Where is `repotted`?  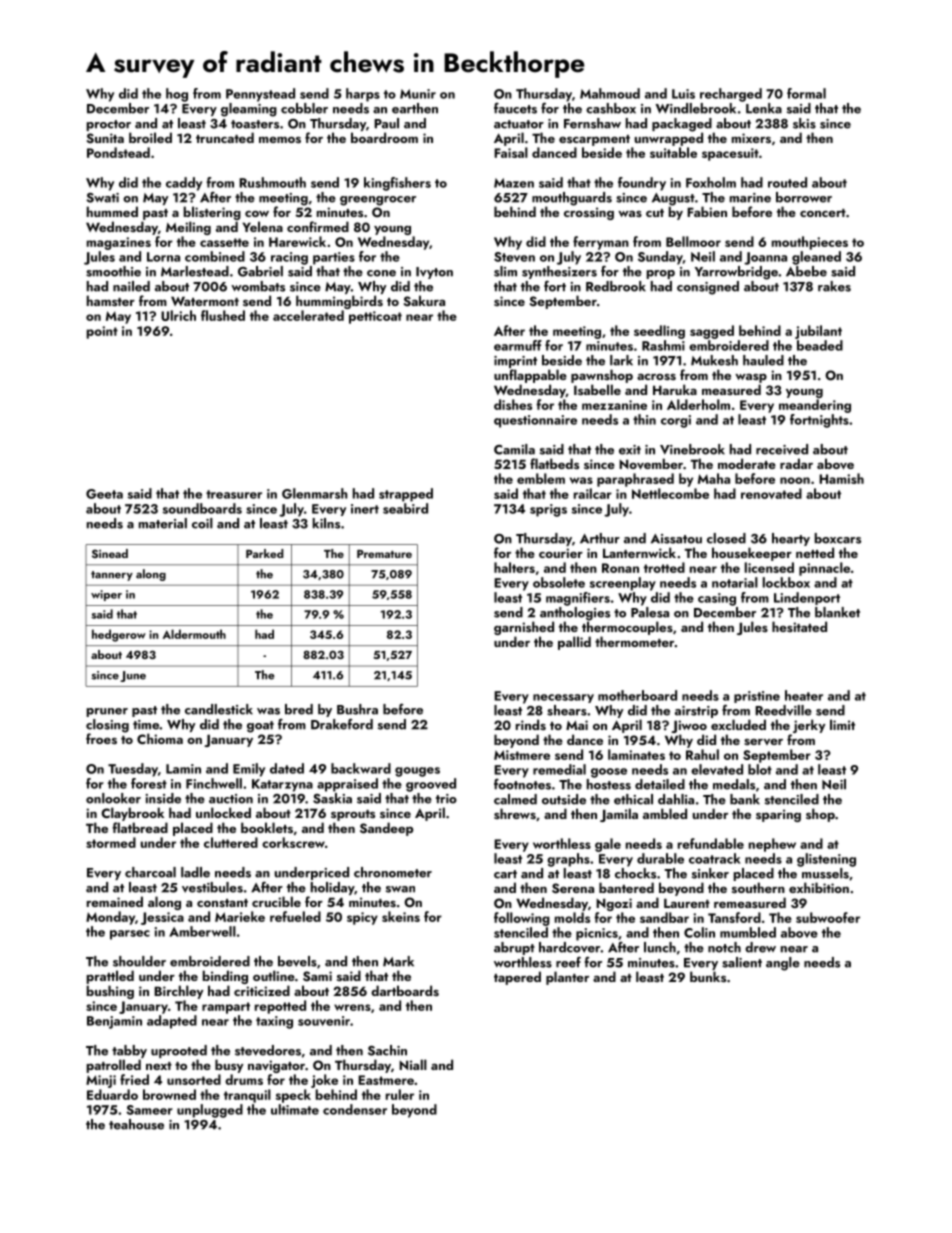
repotted is located at coordinates (280, 1007).
